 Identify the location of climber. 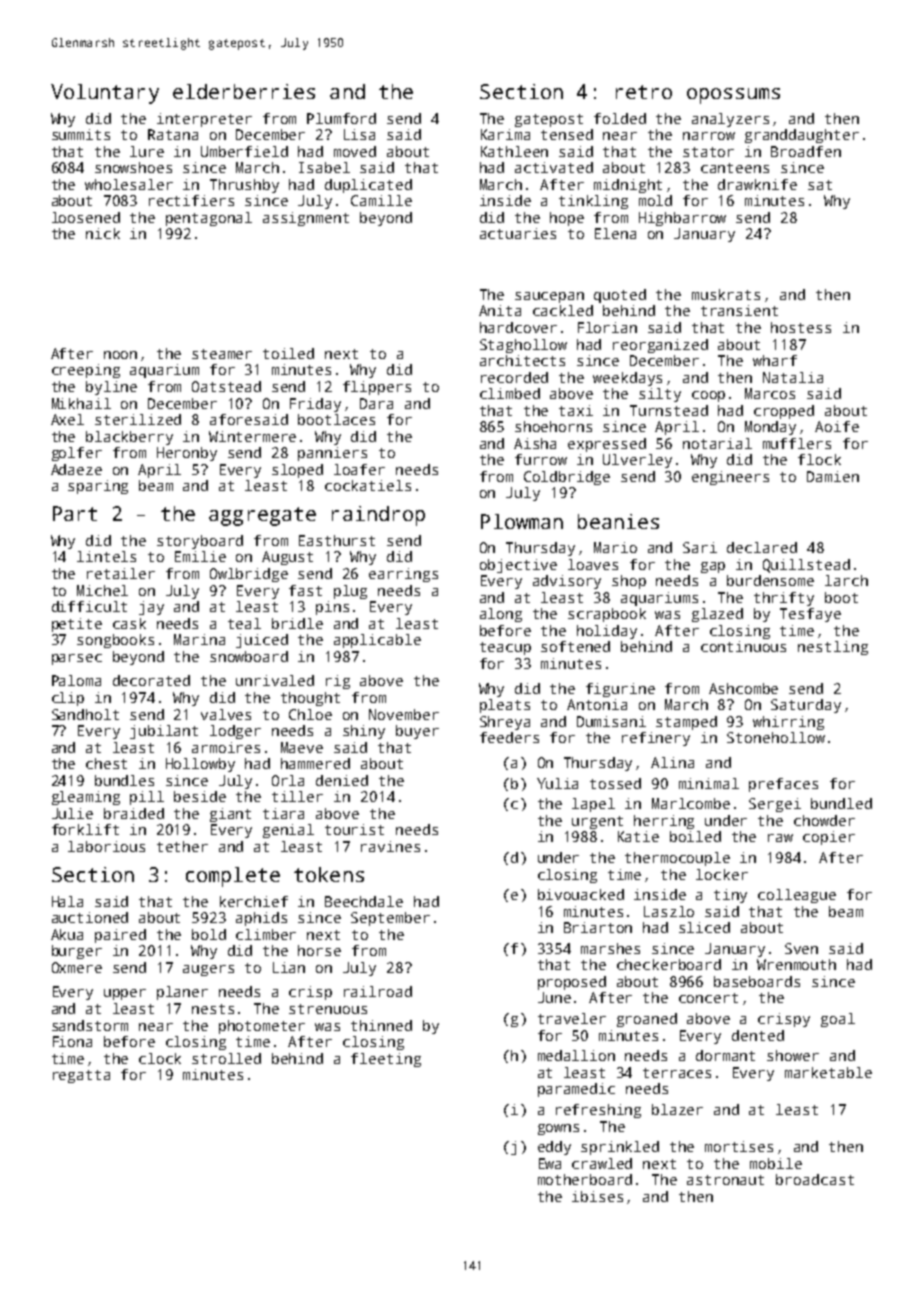
(266, 934).
